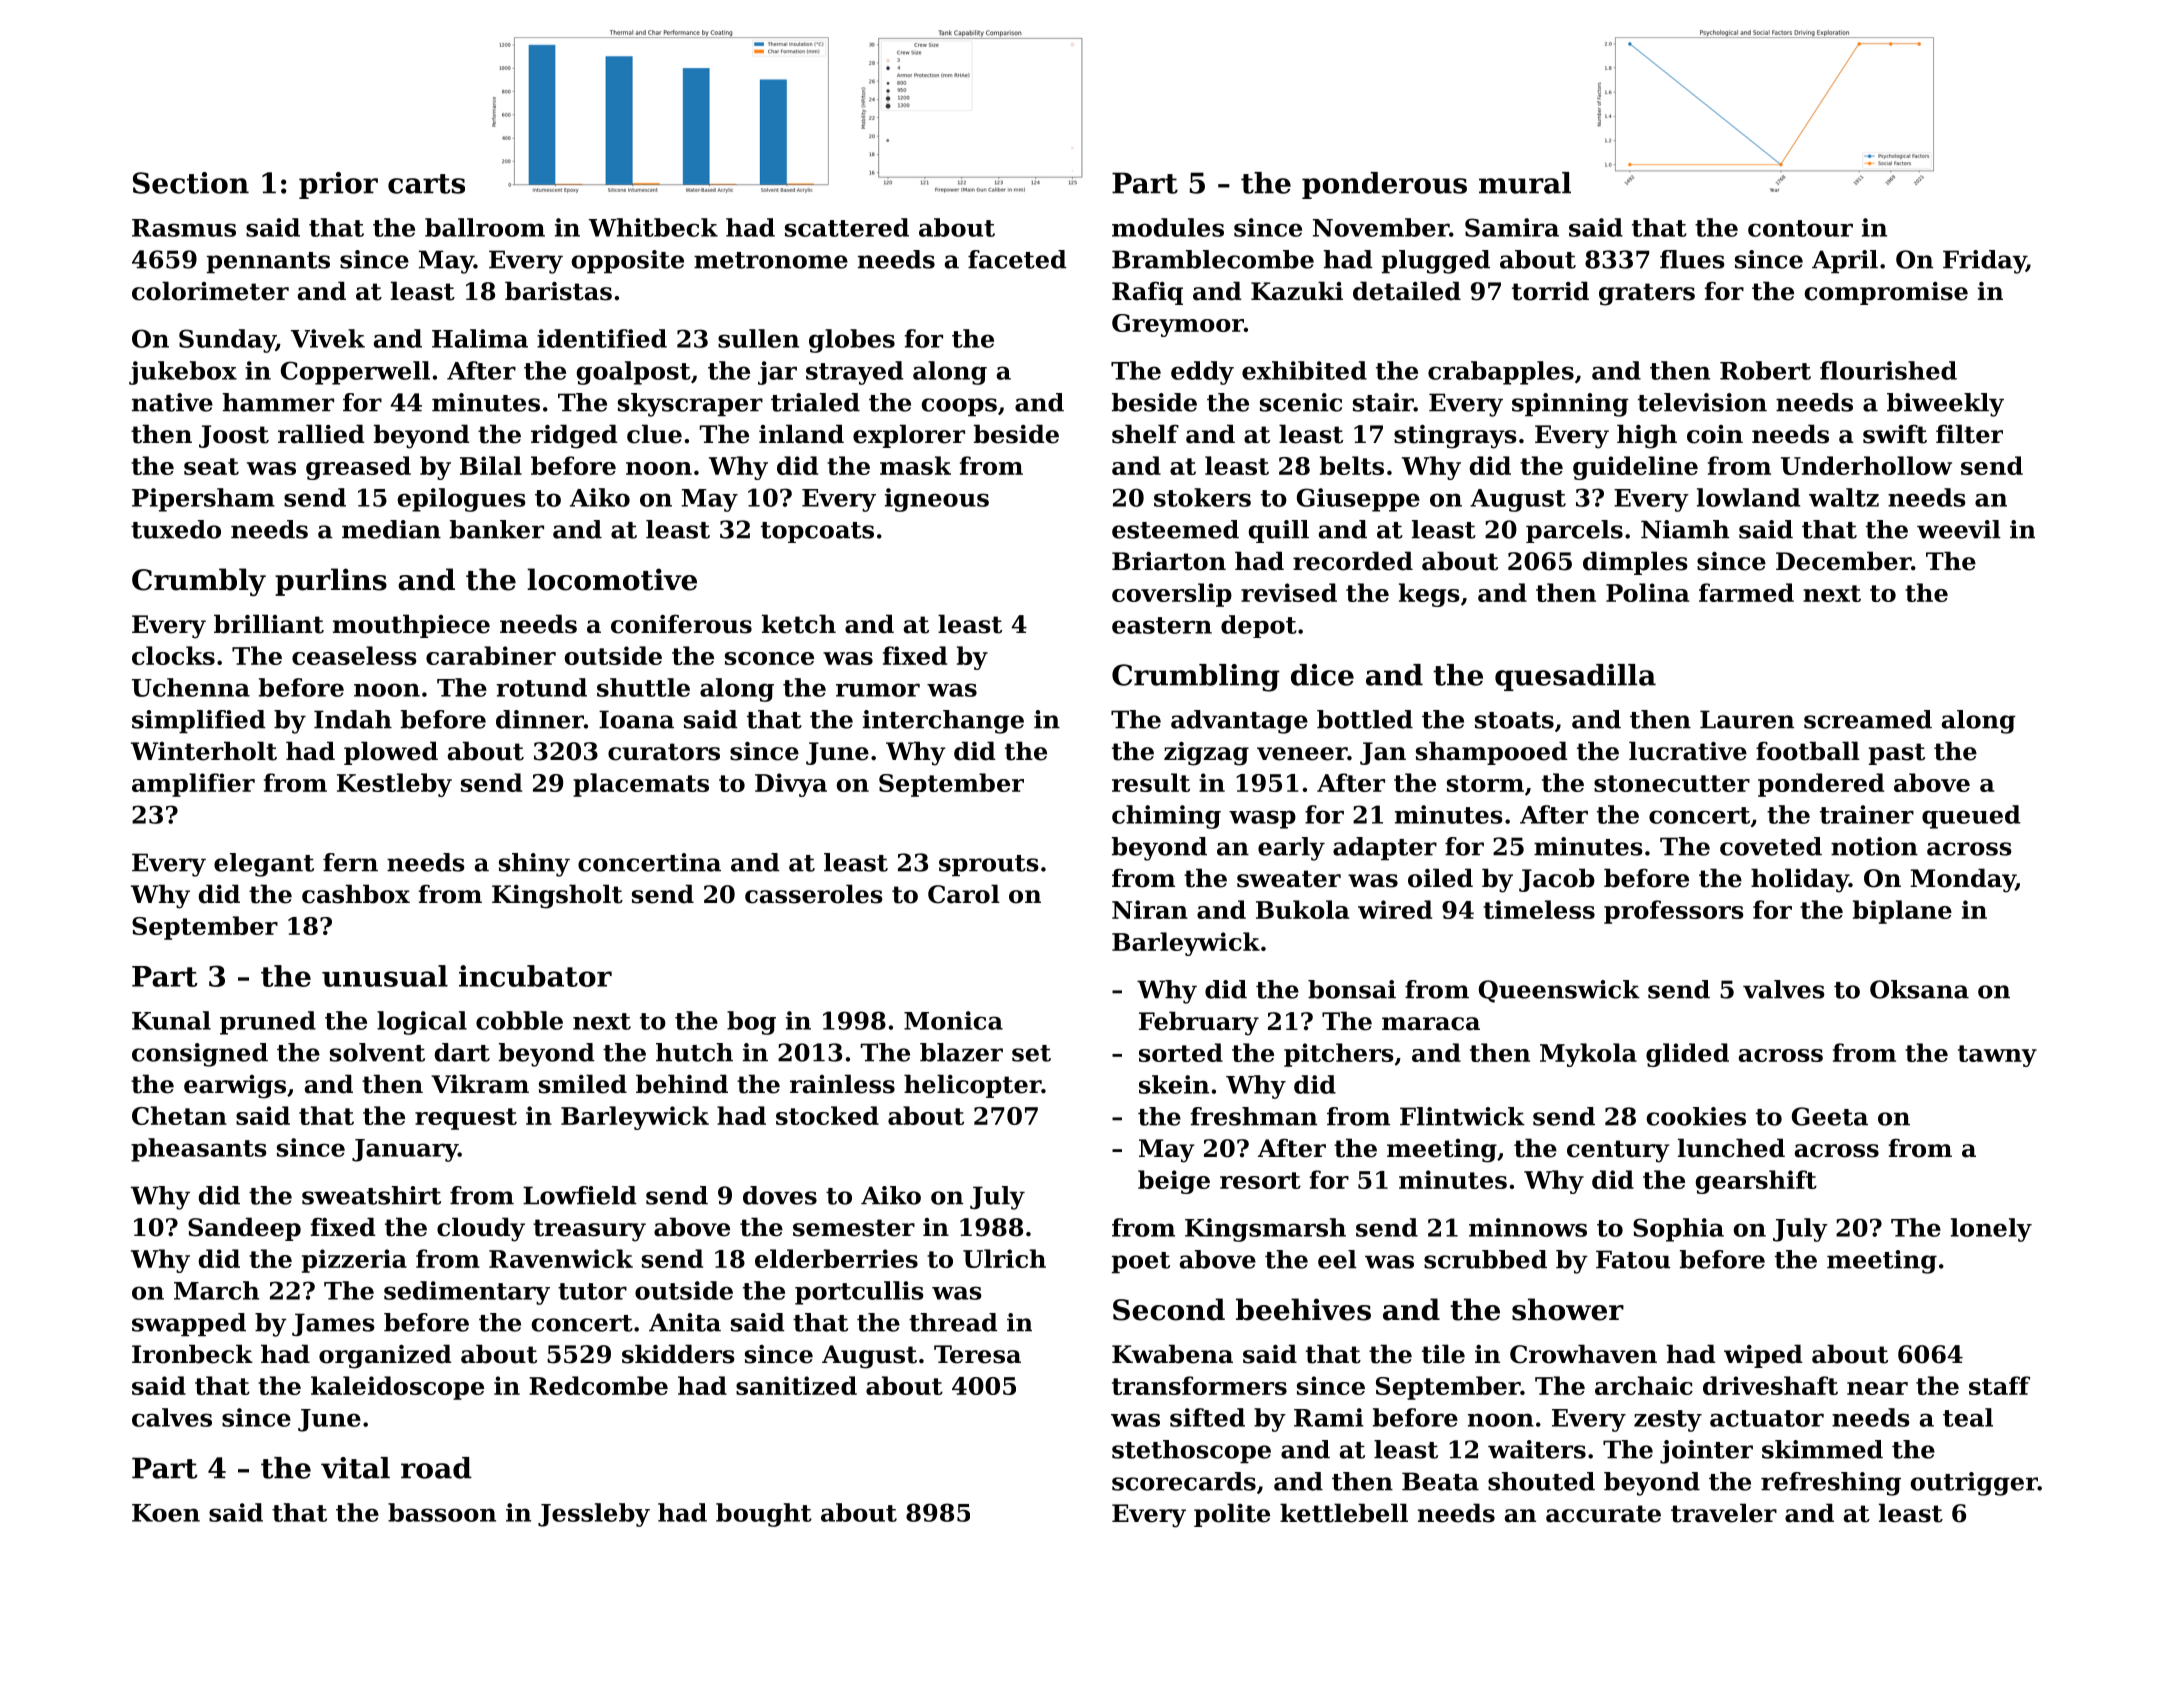  I want to click on identified, so click(602, 338).
